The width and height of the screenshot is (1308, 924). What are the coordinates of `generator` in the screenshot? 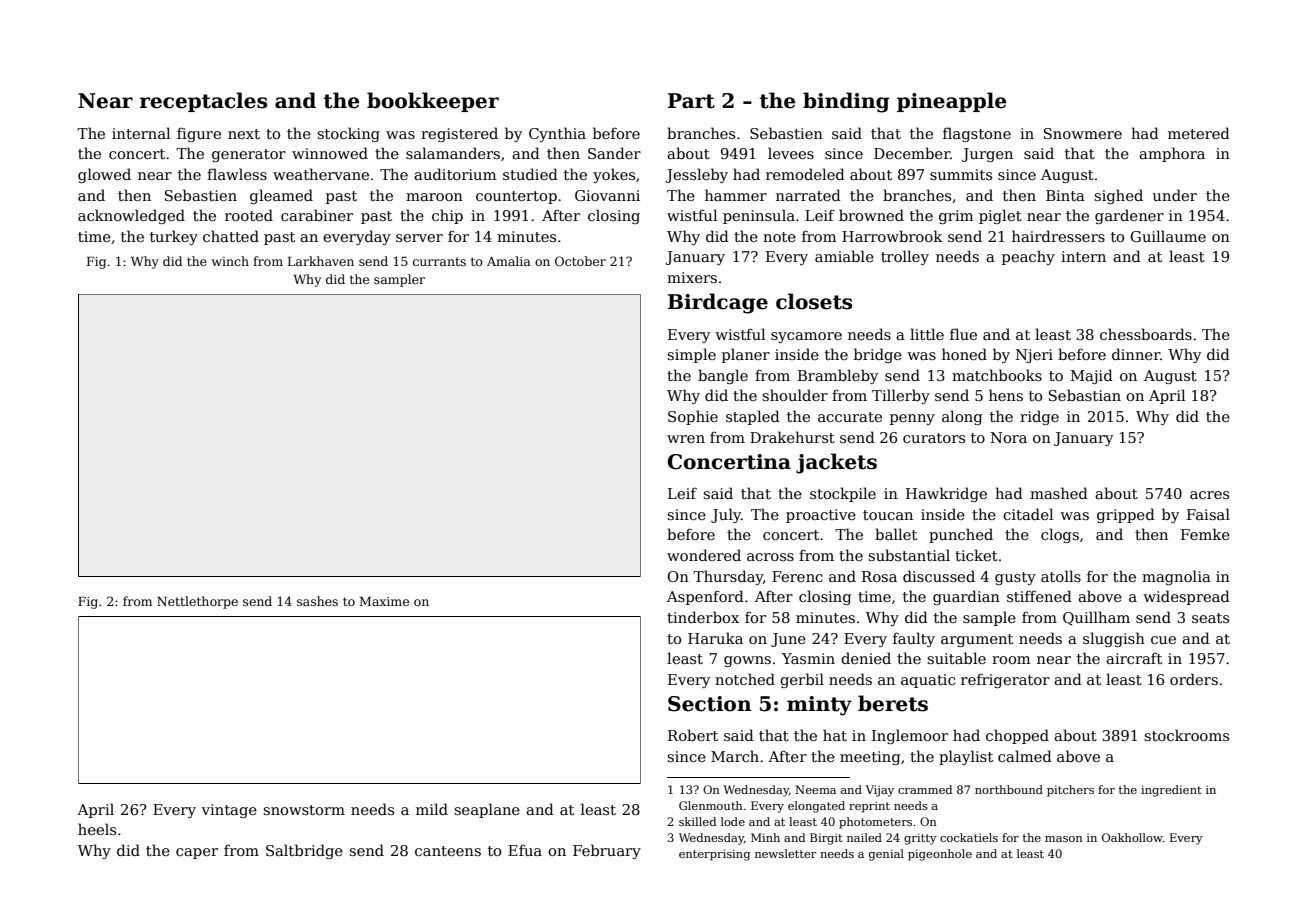 It's located at (249, 155).
